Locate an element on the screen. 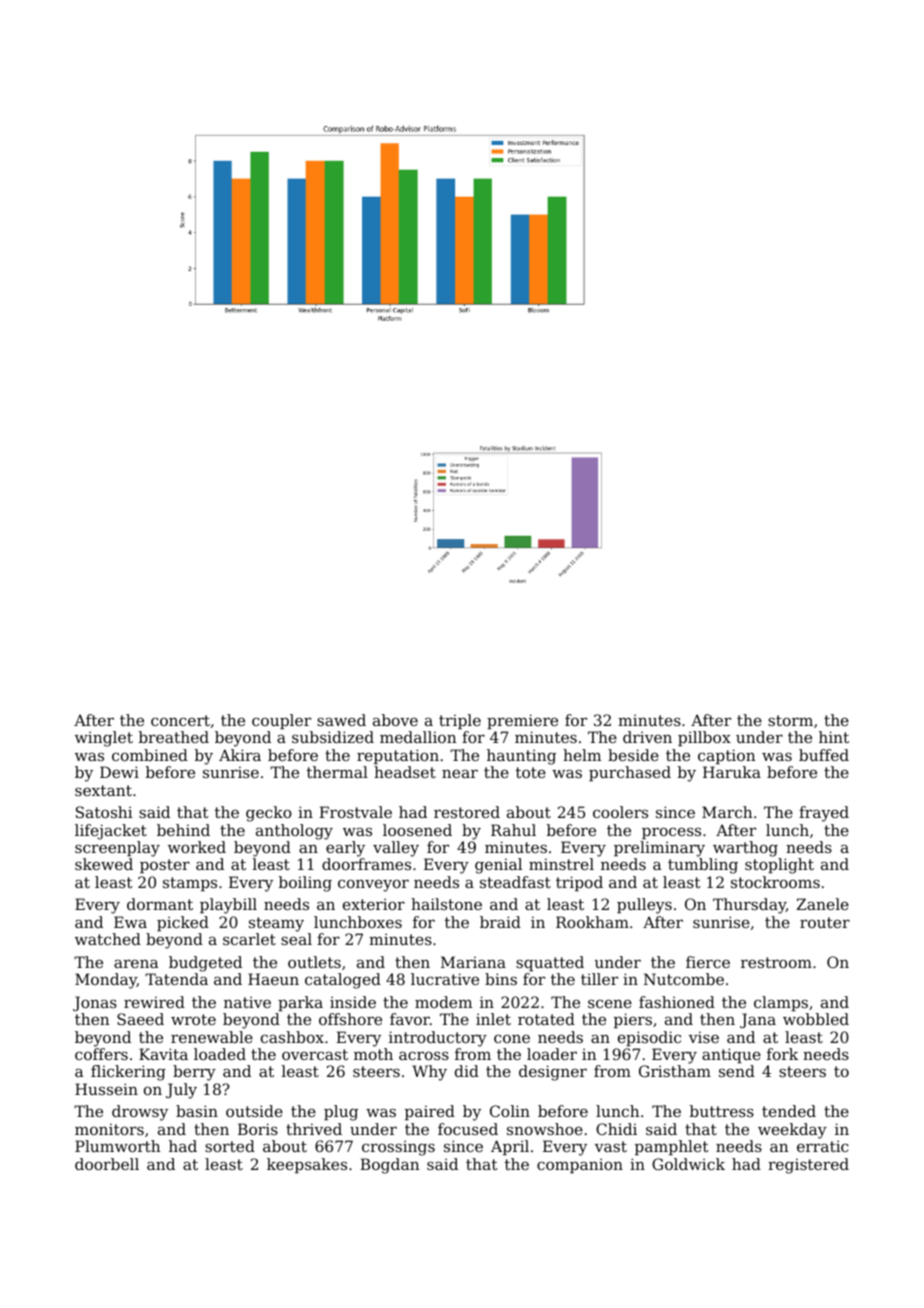 The width and height of the screenshot is (924, 1308). coolers is located at coordinates (620, 812).
